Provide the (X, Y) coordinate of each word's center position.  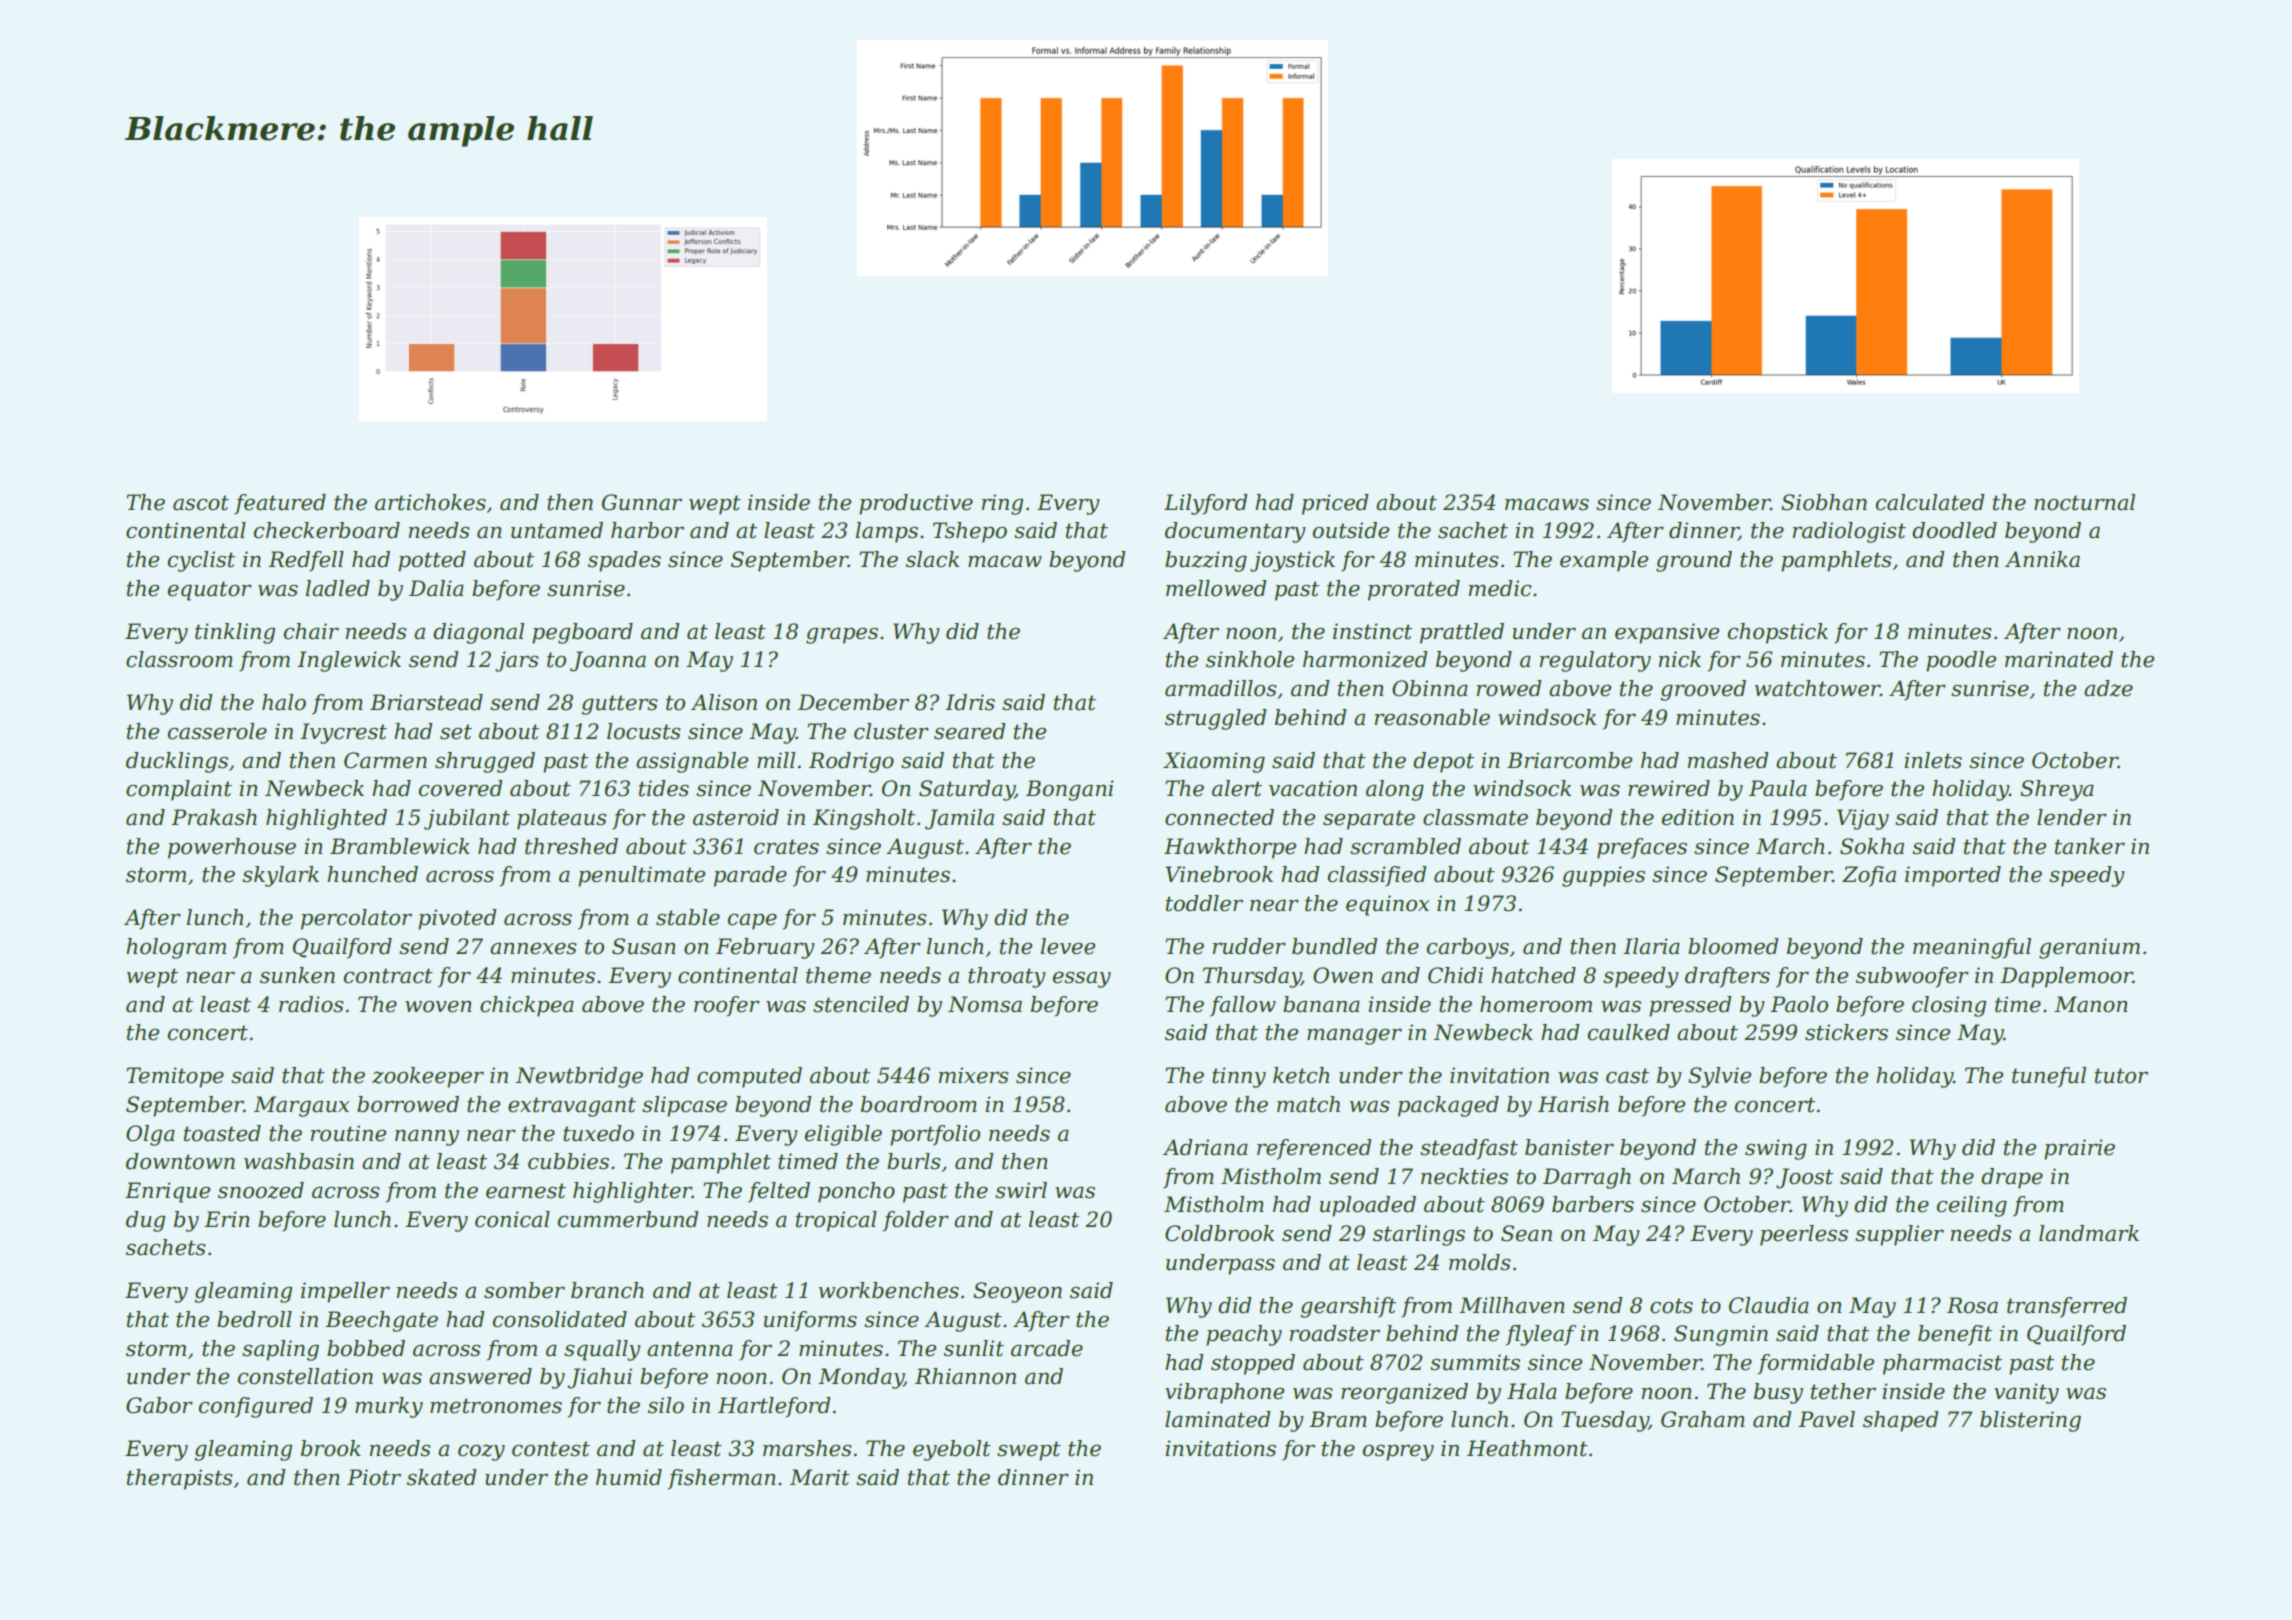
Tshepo (970, 532)
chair (311, 631)
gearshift (1348, 1307)
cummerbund (628, 1219)
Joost (1804, 1178)
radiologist (1849, 532)
